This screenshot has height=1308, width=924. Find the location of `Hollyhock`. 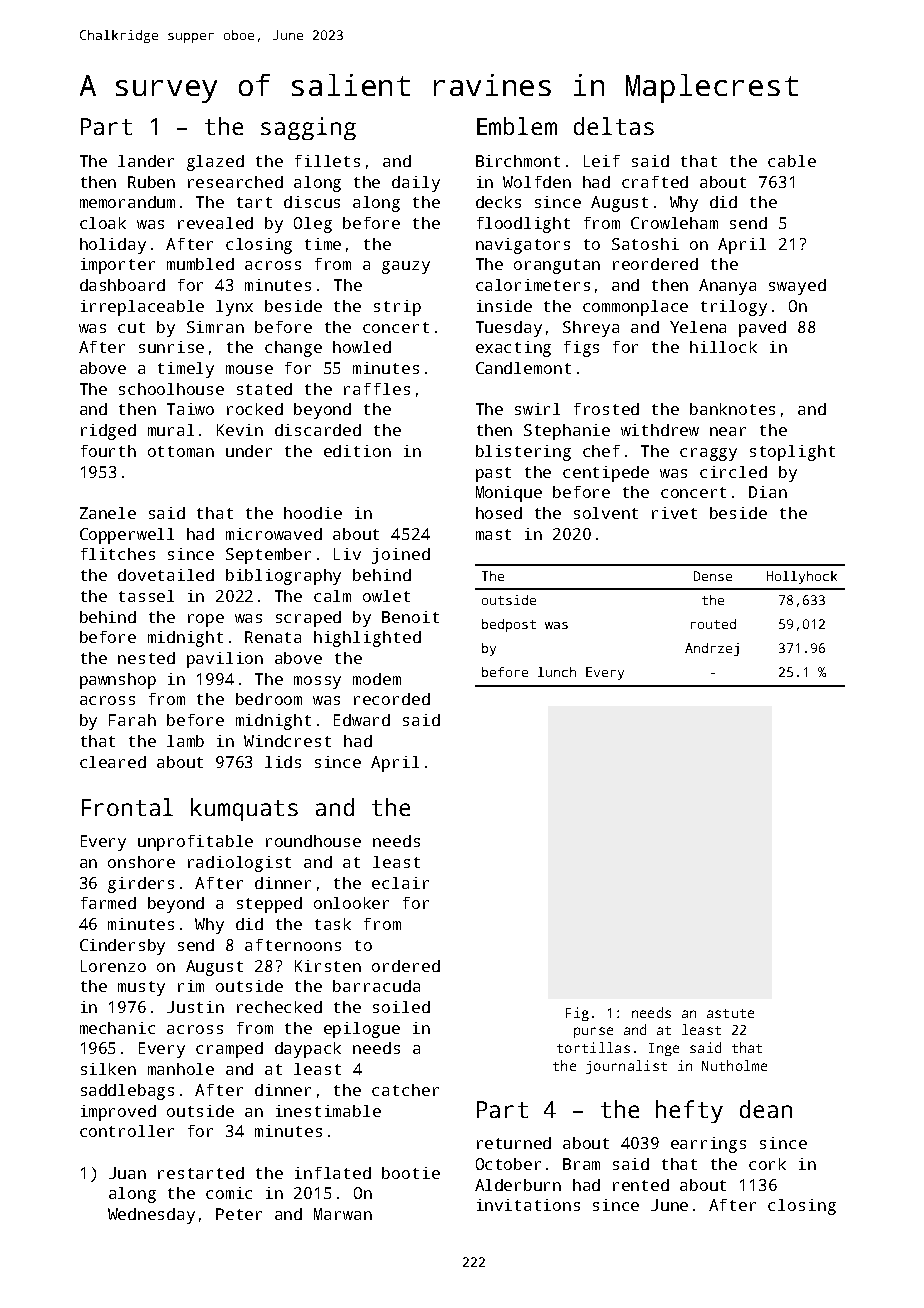

Hollyhock is located at coordinates (802, 577).
